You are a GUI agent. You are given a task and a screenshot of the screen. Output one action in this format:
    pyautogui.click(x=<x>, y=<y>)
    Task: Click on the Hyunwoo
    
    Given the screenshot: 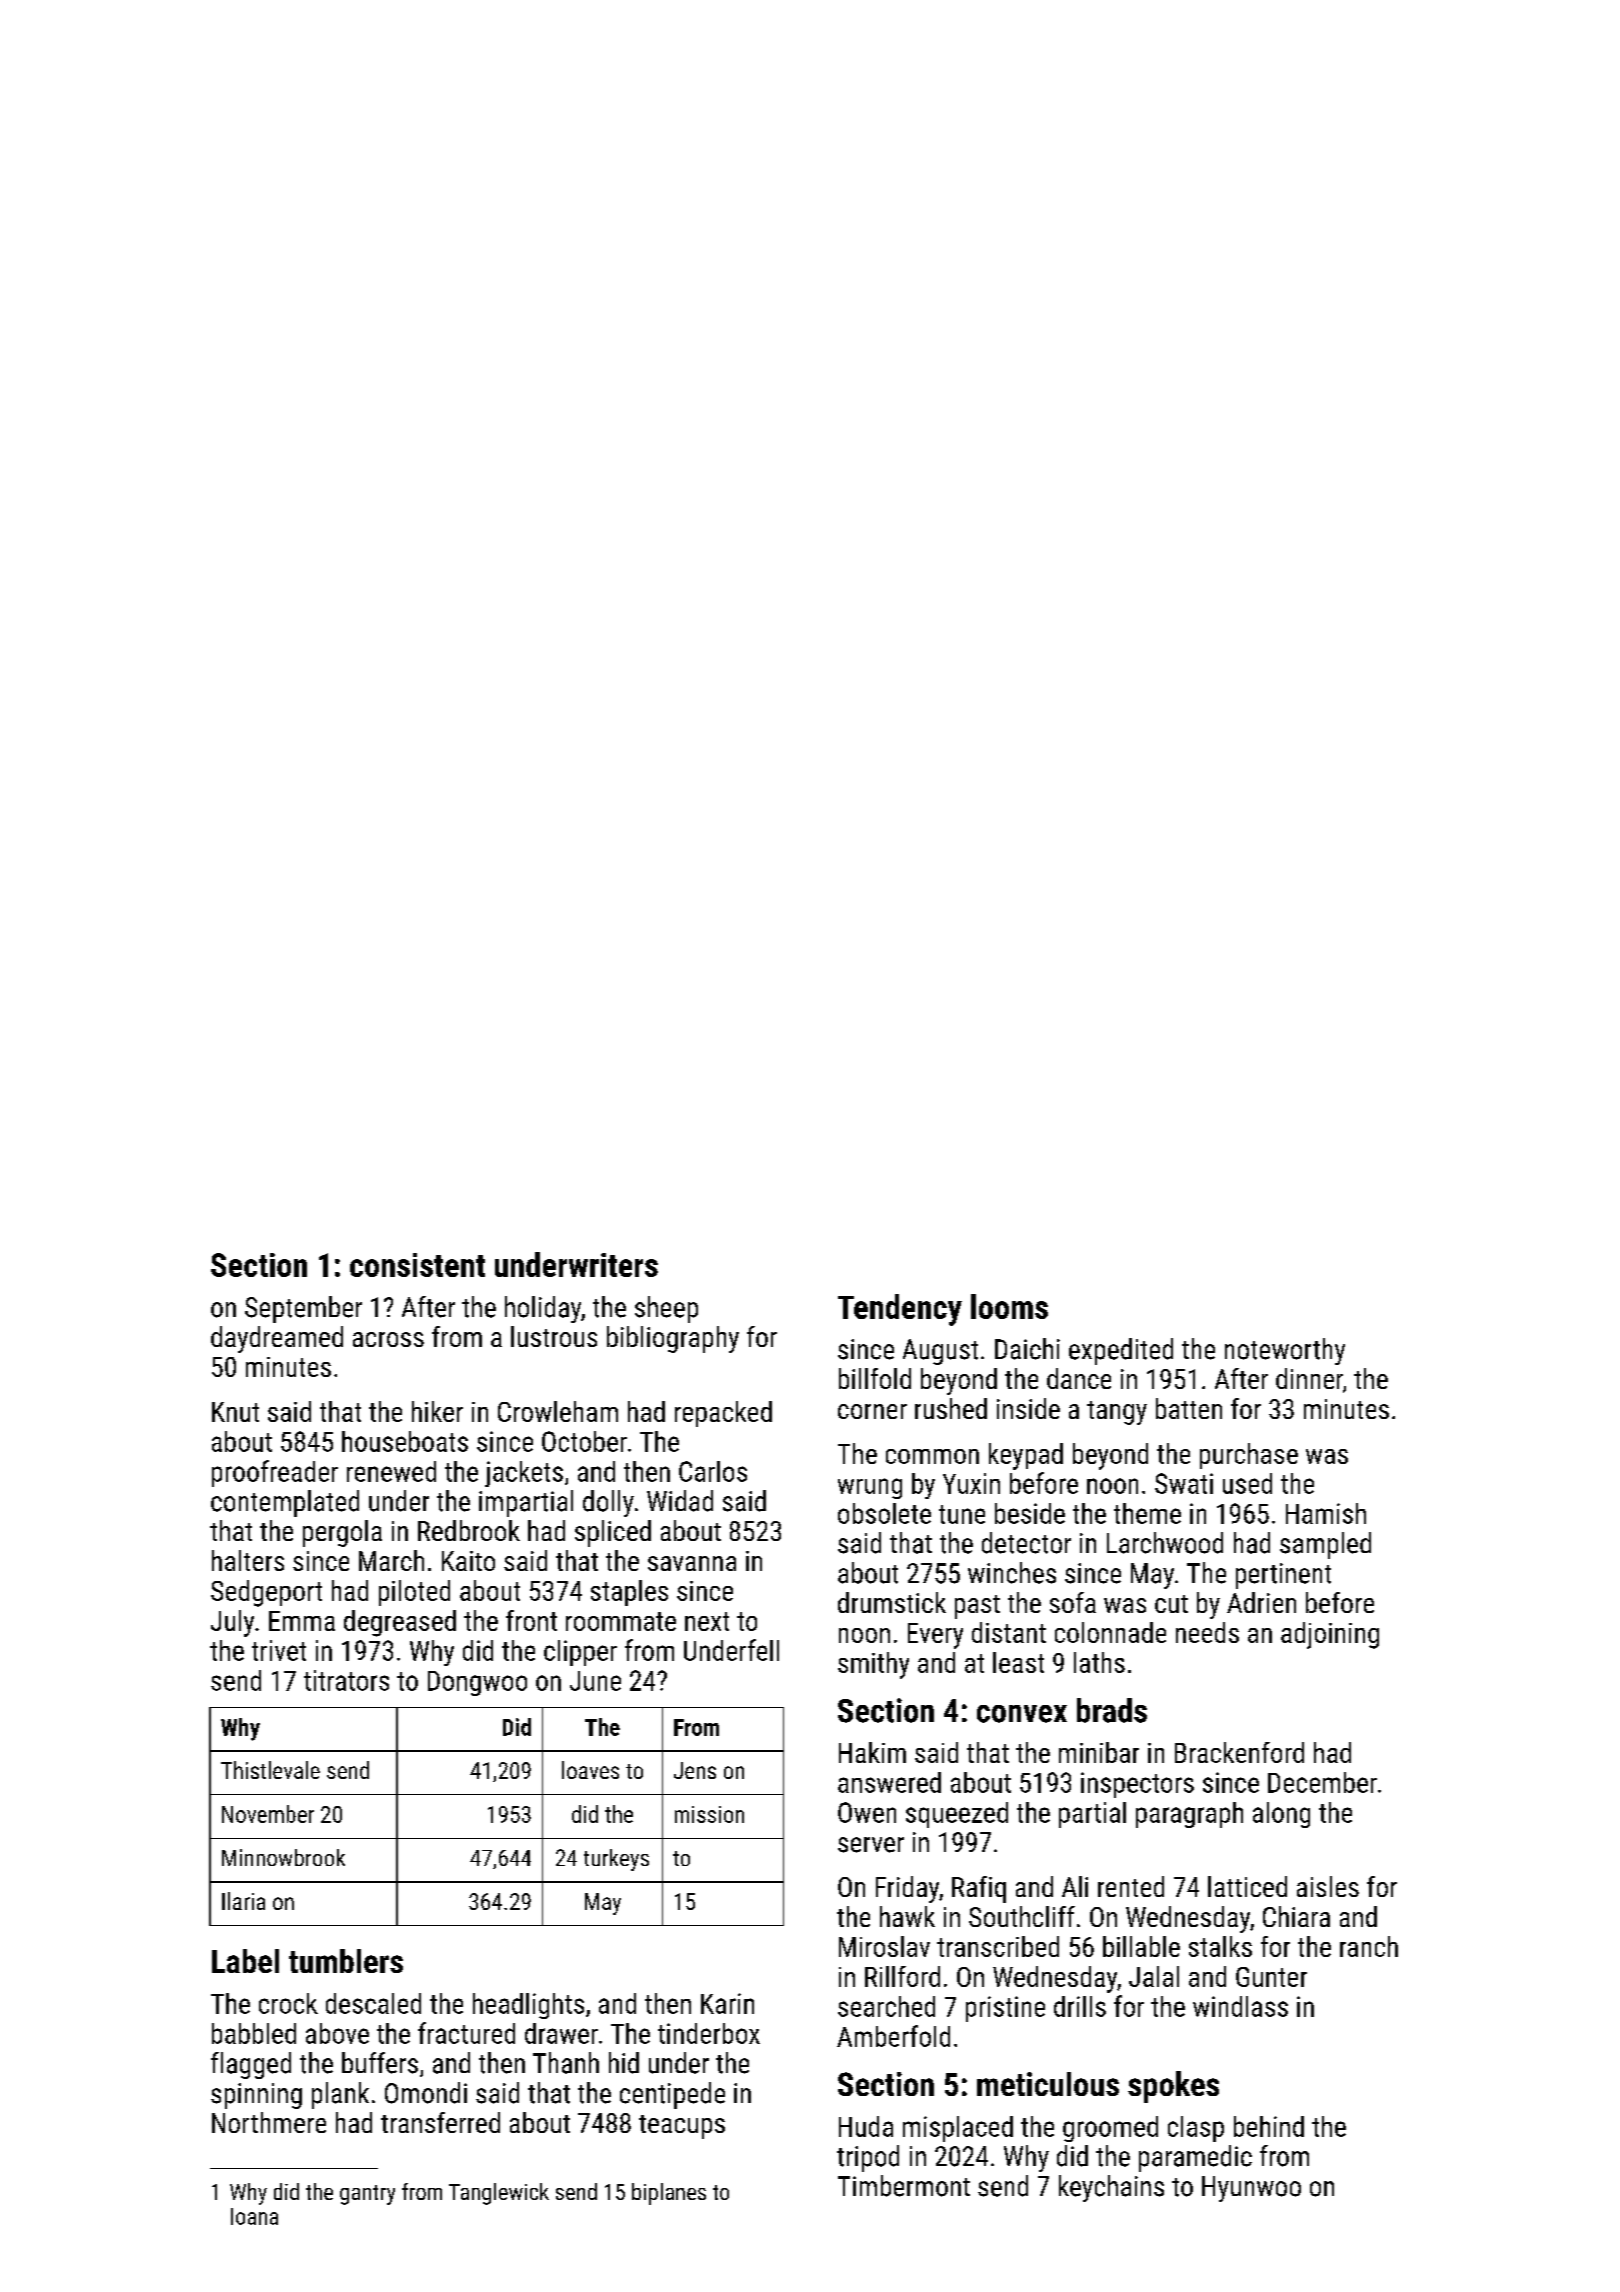 What is the action you would take?
    pyautogui.click(x=1251, y=2189)
